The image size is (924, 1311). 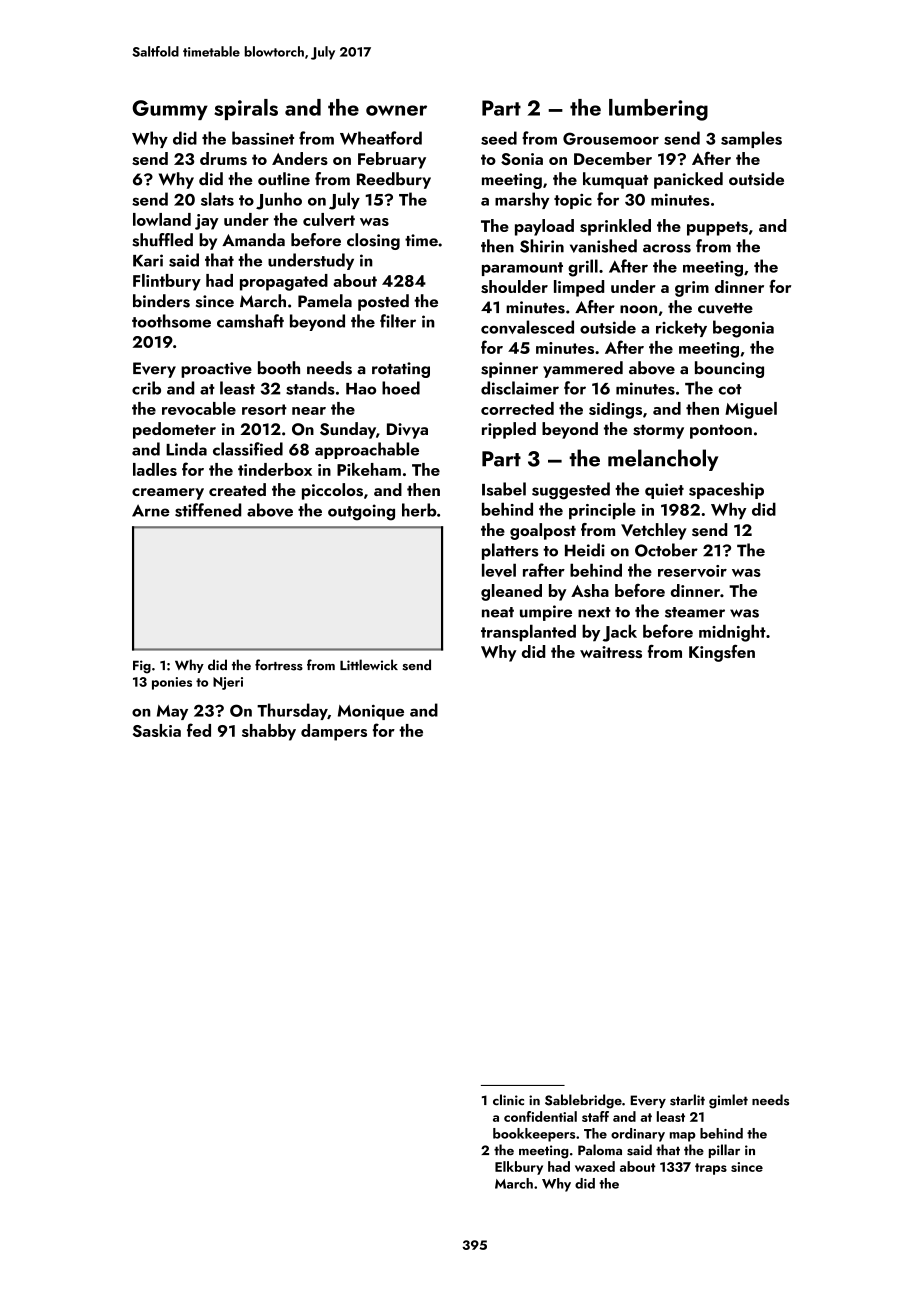 What do you see at coordinates (711, 1169) in the screenshot?
I see `traps` at bounding box center [711, 1169].
